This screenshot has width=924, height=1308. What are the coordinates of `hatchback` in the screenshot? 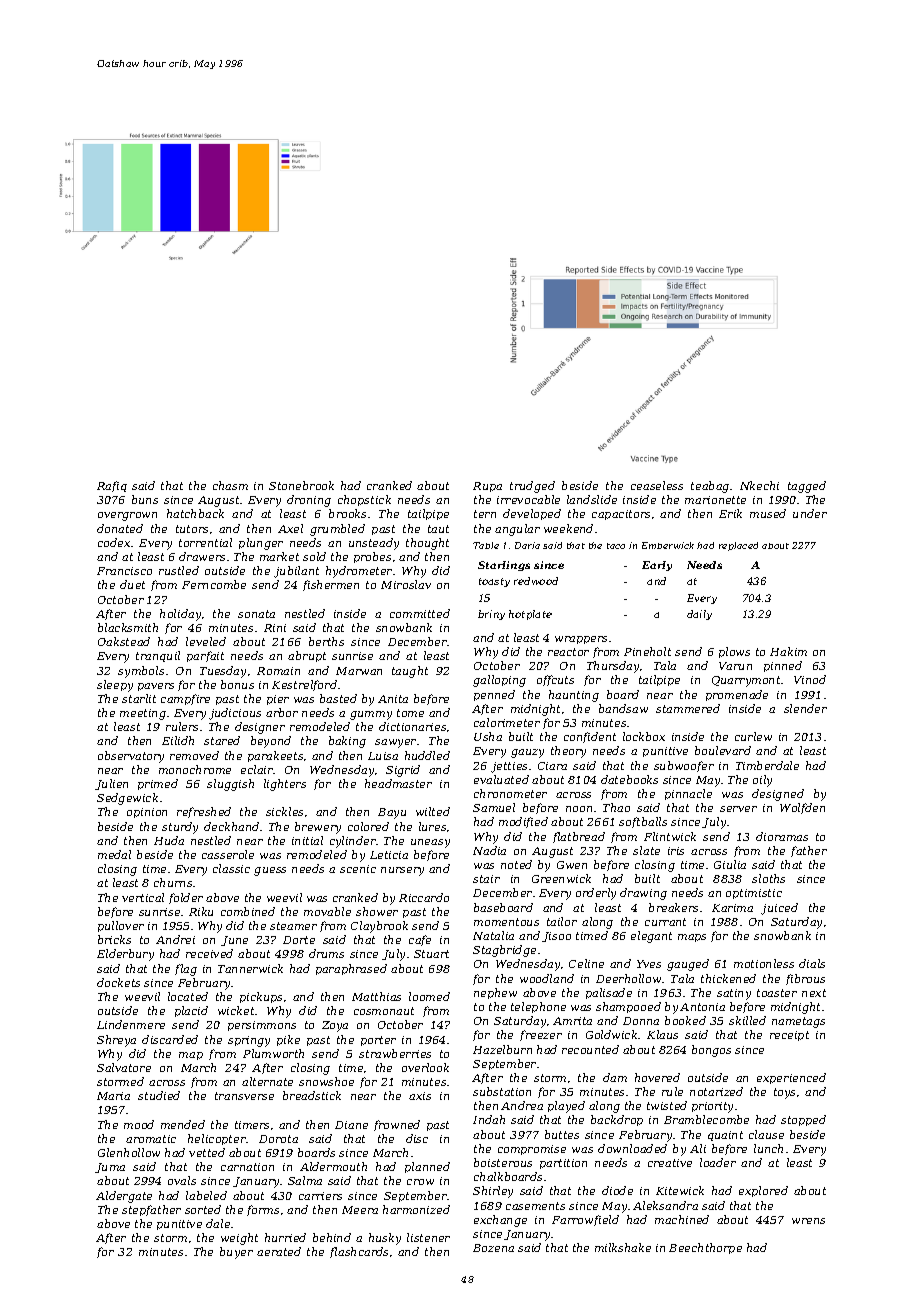 It's located at (195, 513).
